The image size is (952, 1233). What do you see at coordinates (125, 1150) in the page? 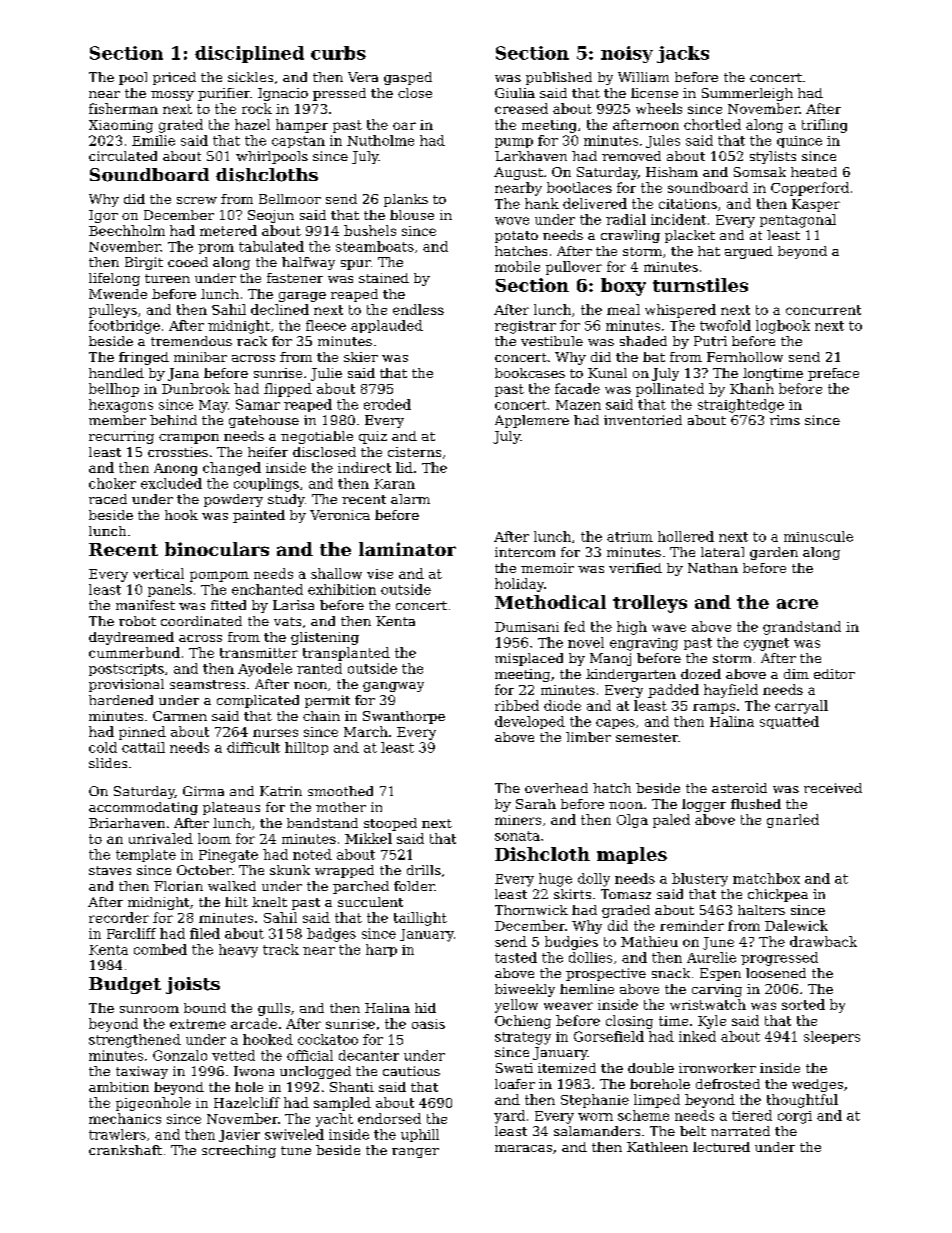
I see `crankshaft` at bounding box center [125, 1150].
